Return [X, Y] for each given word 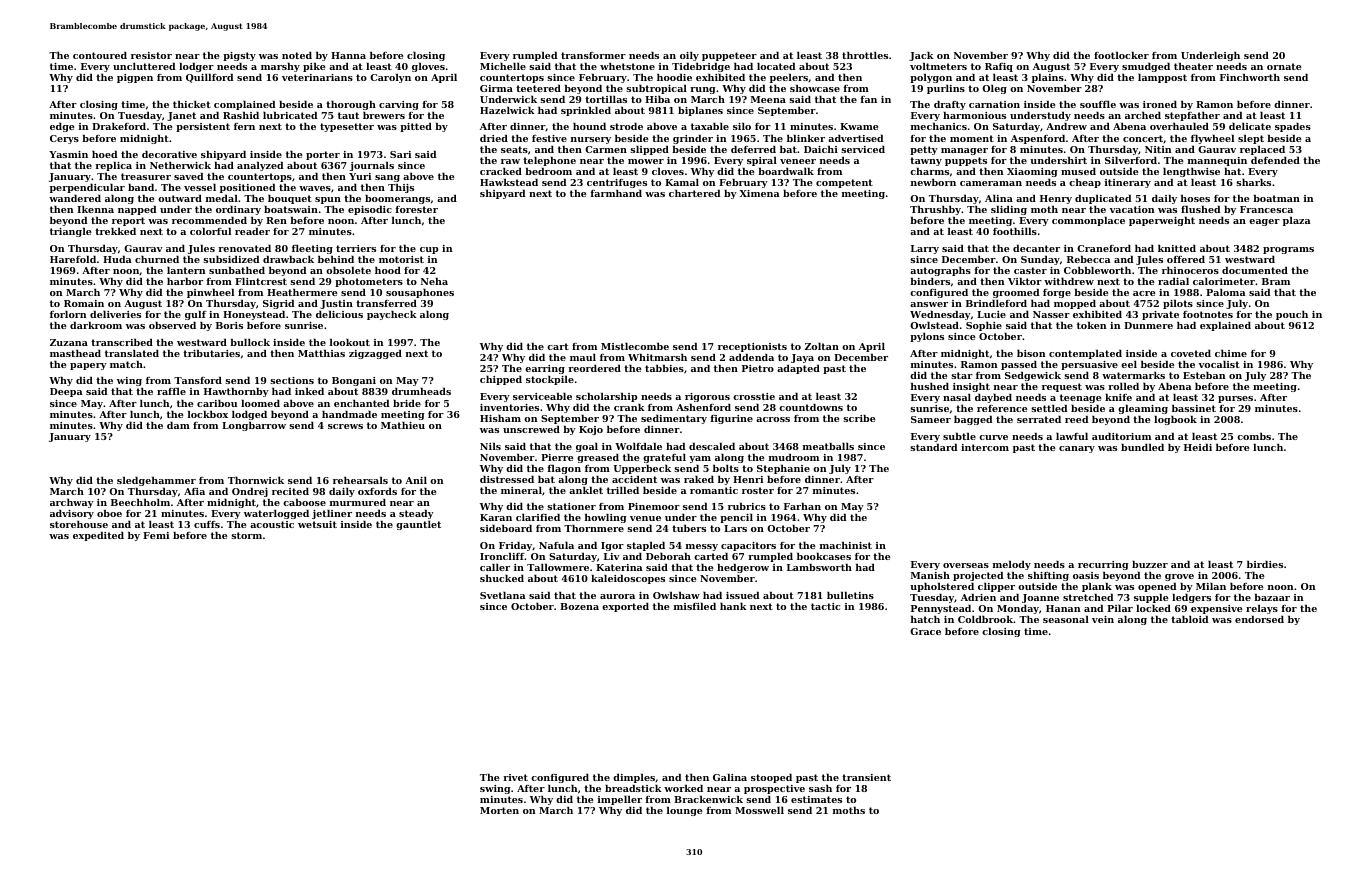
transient [866, 777]
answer [929, 304]
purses [1235, 399]
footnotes [1208, 314]
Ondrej [250, 492]
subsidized [231, 259]
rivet [515, 777]
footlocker [1121, 55]
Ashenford [703, 407]
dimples [634, 778]
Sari [400, 154]
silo [742, 126]
